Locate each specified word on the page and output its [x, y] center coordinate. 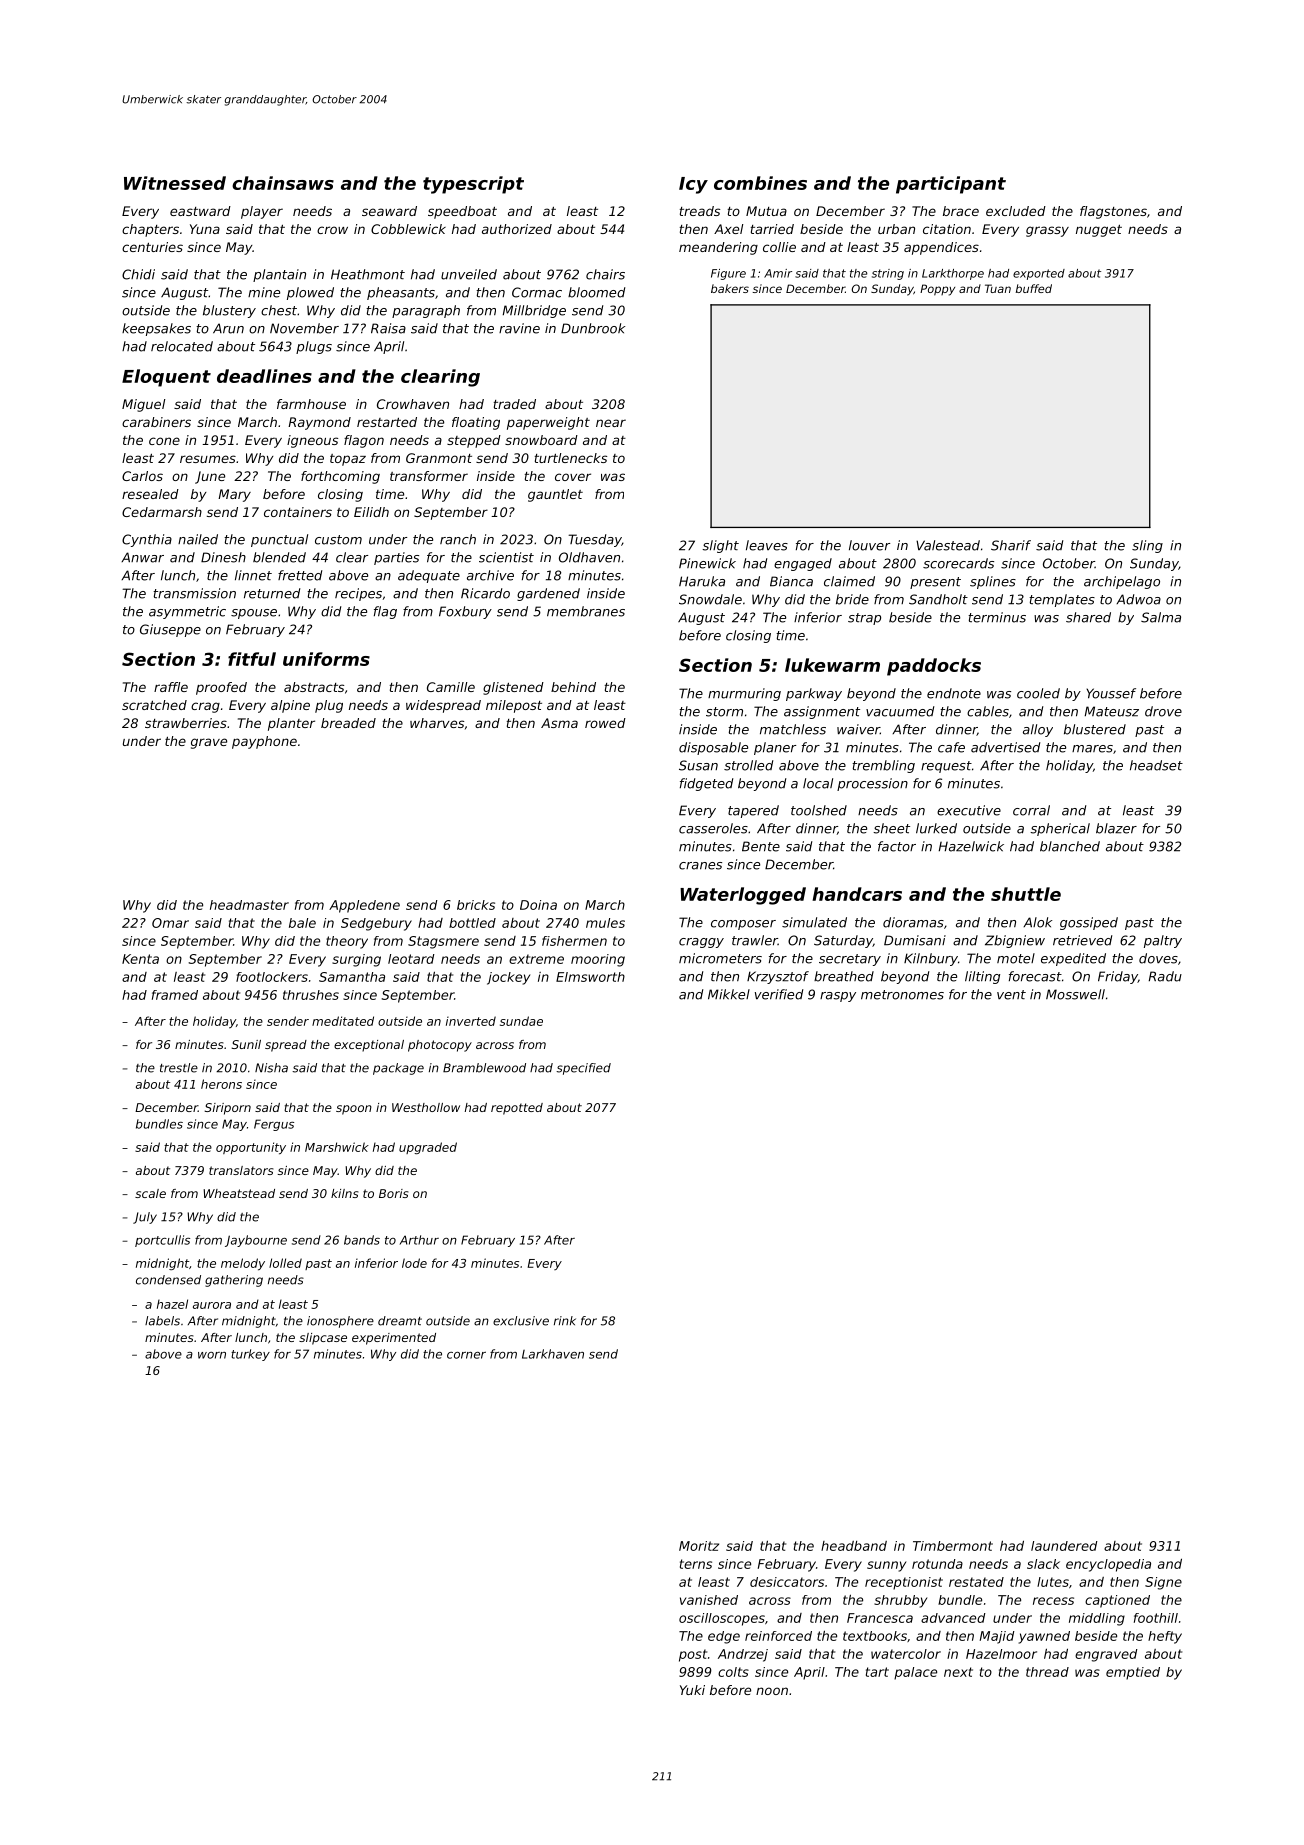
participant [951, 185]
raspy [838, 997]
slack [1043, 1564]
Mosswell [1075, 994]
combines [760, 183]
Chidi [138, 274]
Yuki [692, 1690]
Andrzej [743, 1655]
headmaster [249, 905]
